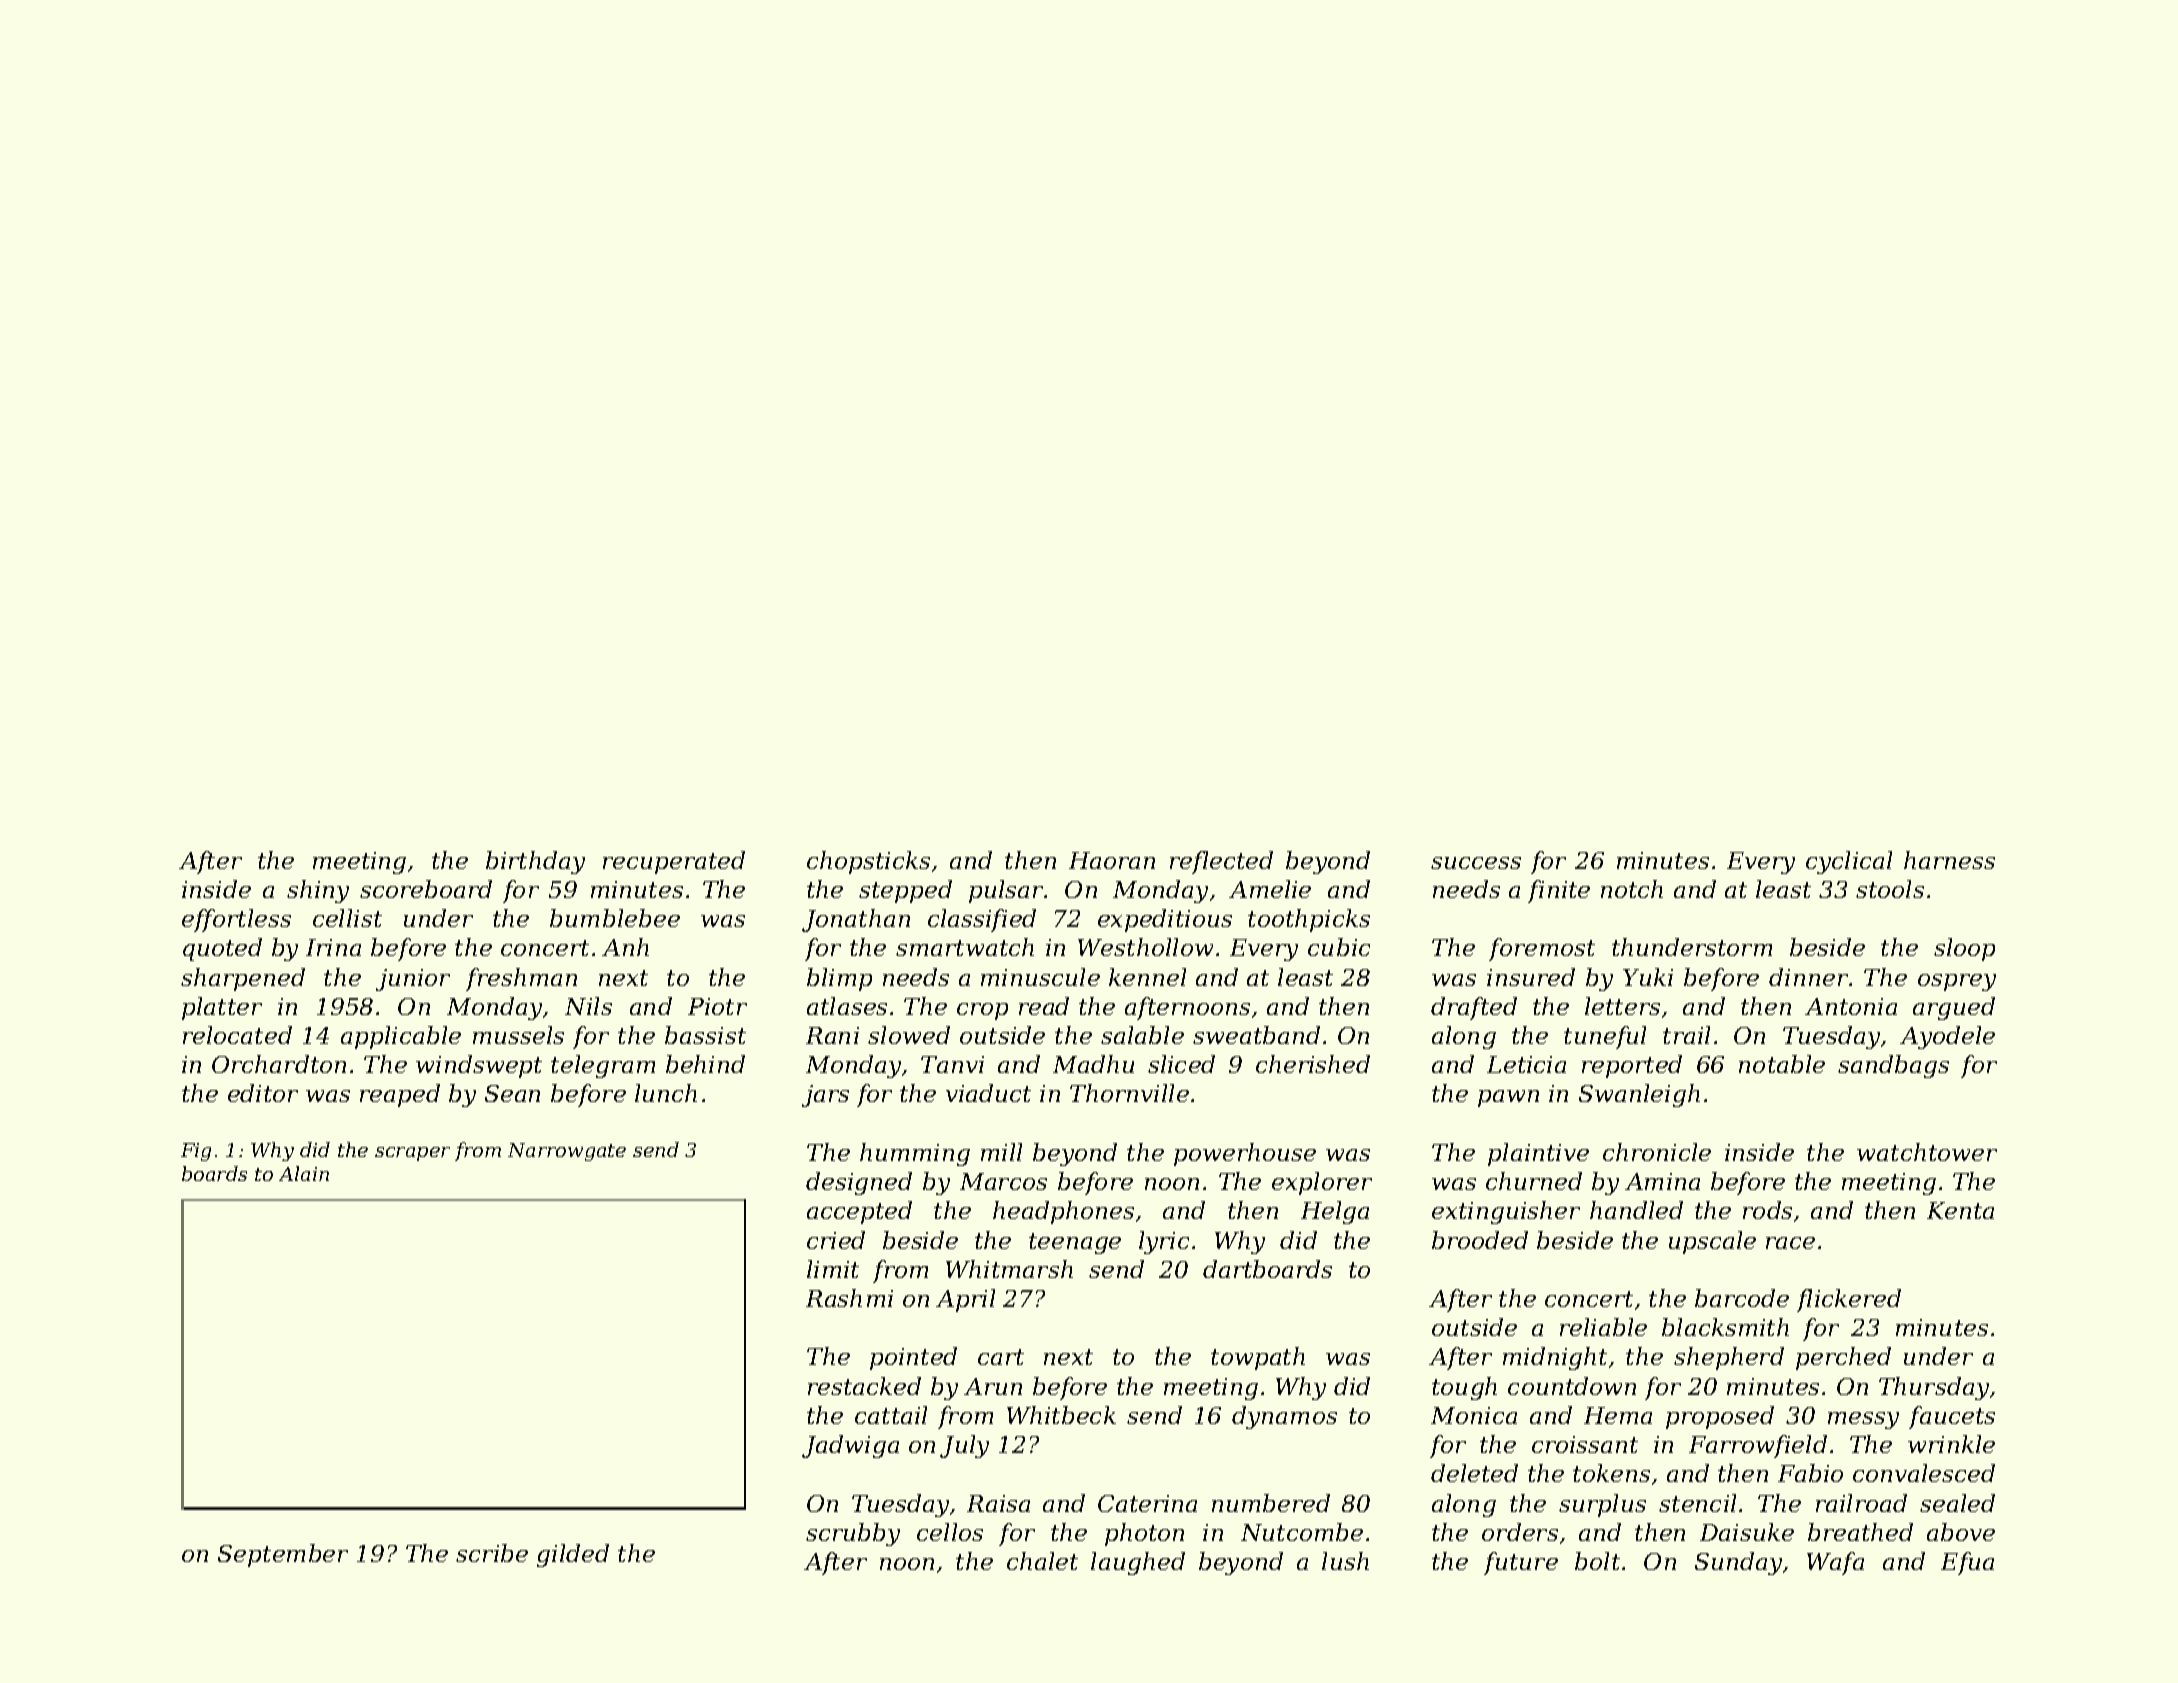 Image resolution: width=2178 pixels, height=1683 pixels. I want to click on effortless, so click(236, 920).
